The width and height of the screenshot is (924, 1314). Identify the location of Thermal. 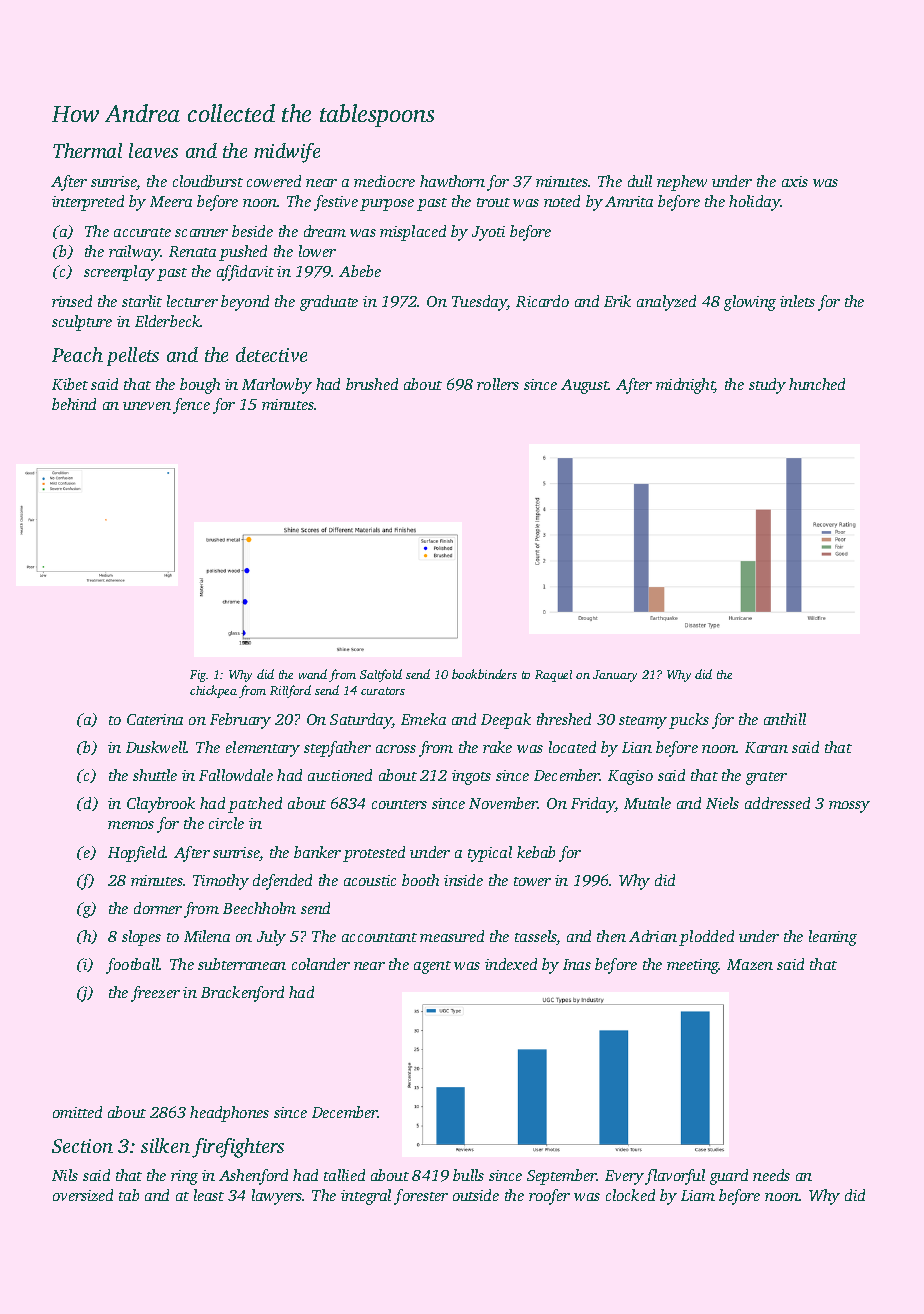
(87, 150).
